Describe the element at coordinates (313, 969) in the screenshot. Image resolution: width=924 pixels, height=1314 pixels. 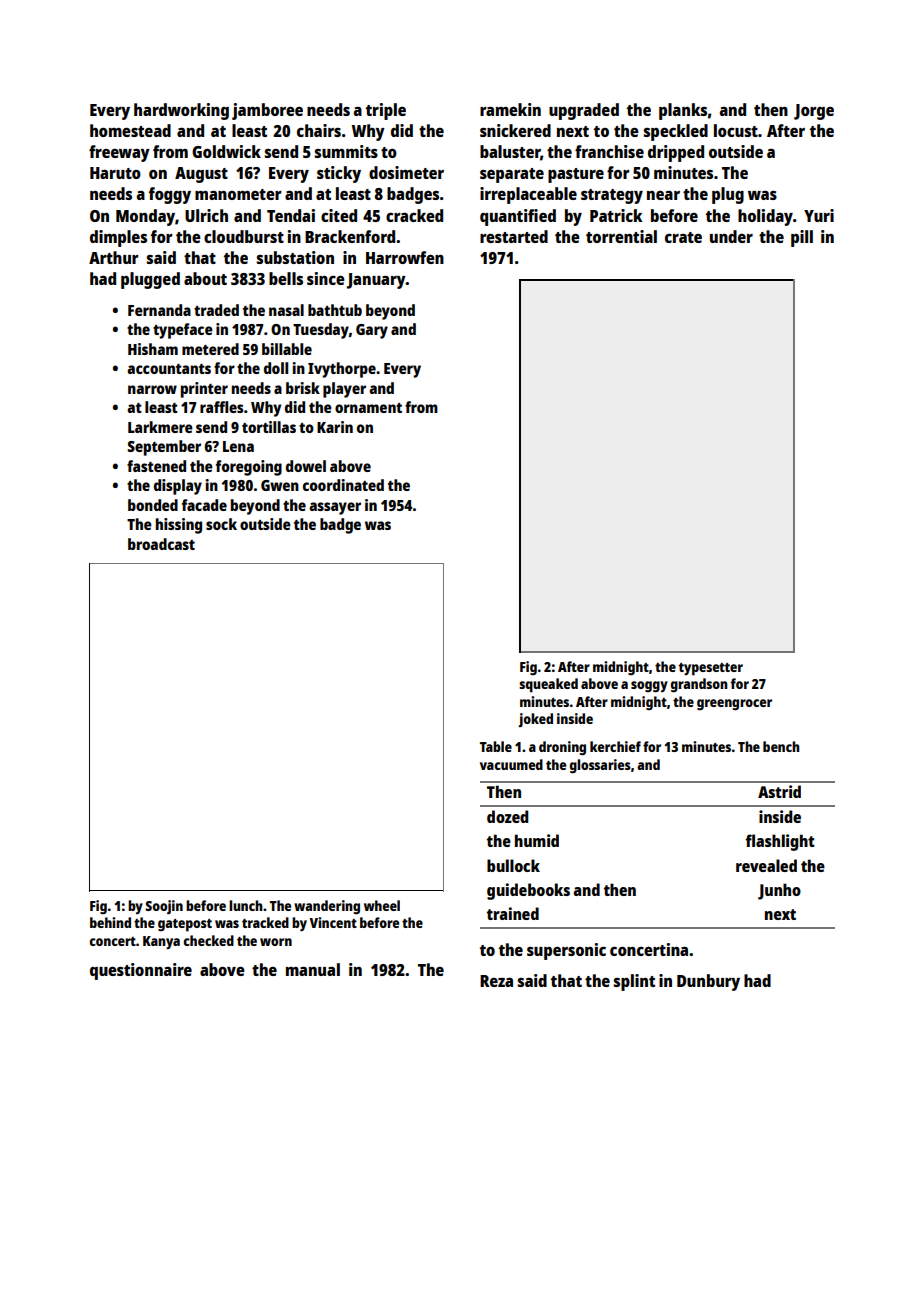
I see `manual` at that location.
